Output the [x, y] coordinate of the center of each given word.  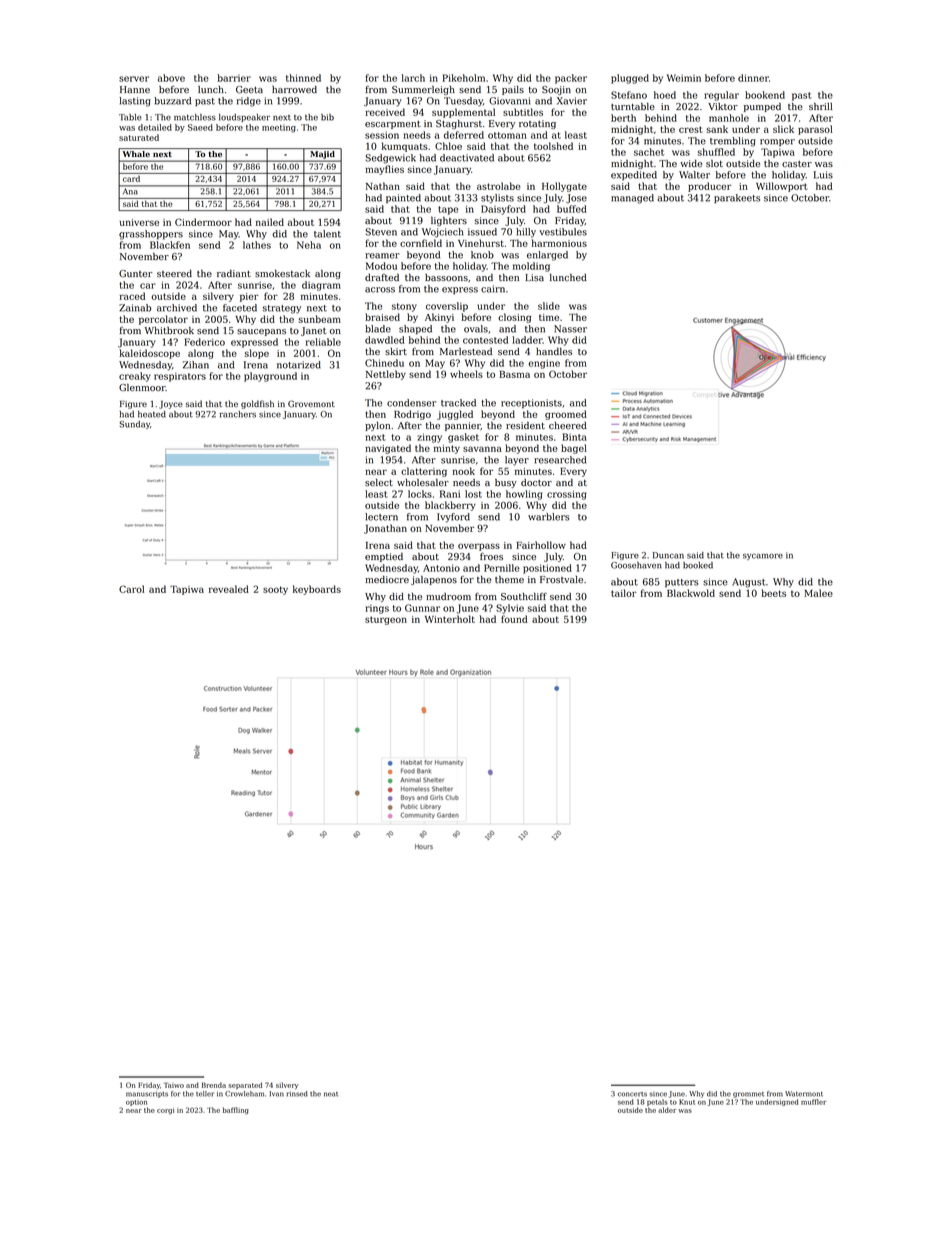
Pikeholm [463, 78]
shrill [820, 106]
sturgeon [386, 620]
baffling [236, 1110]
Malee [818, 593]
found [514, 619]
